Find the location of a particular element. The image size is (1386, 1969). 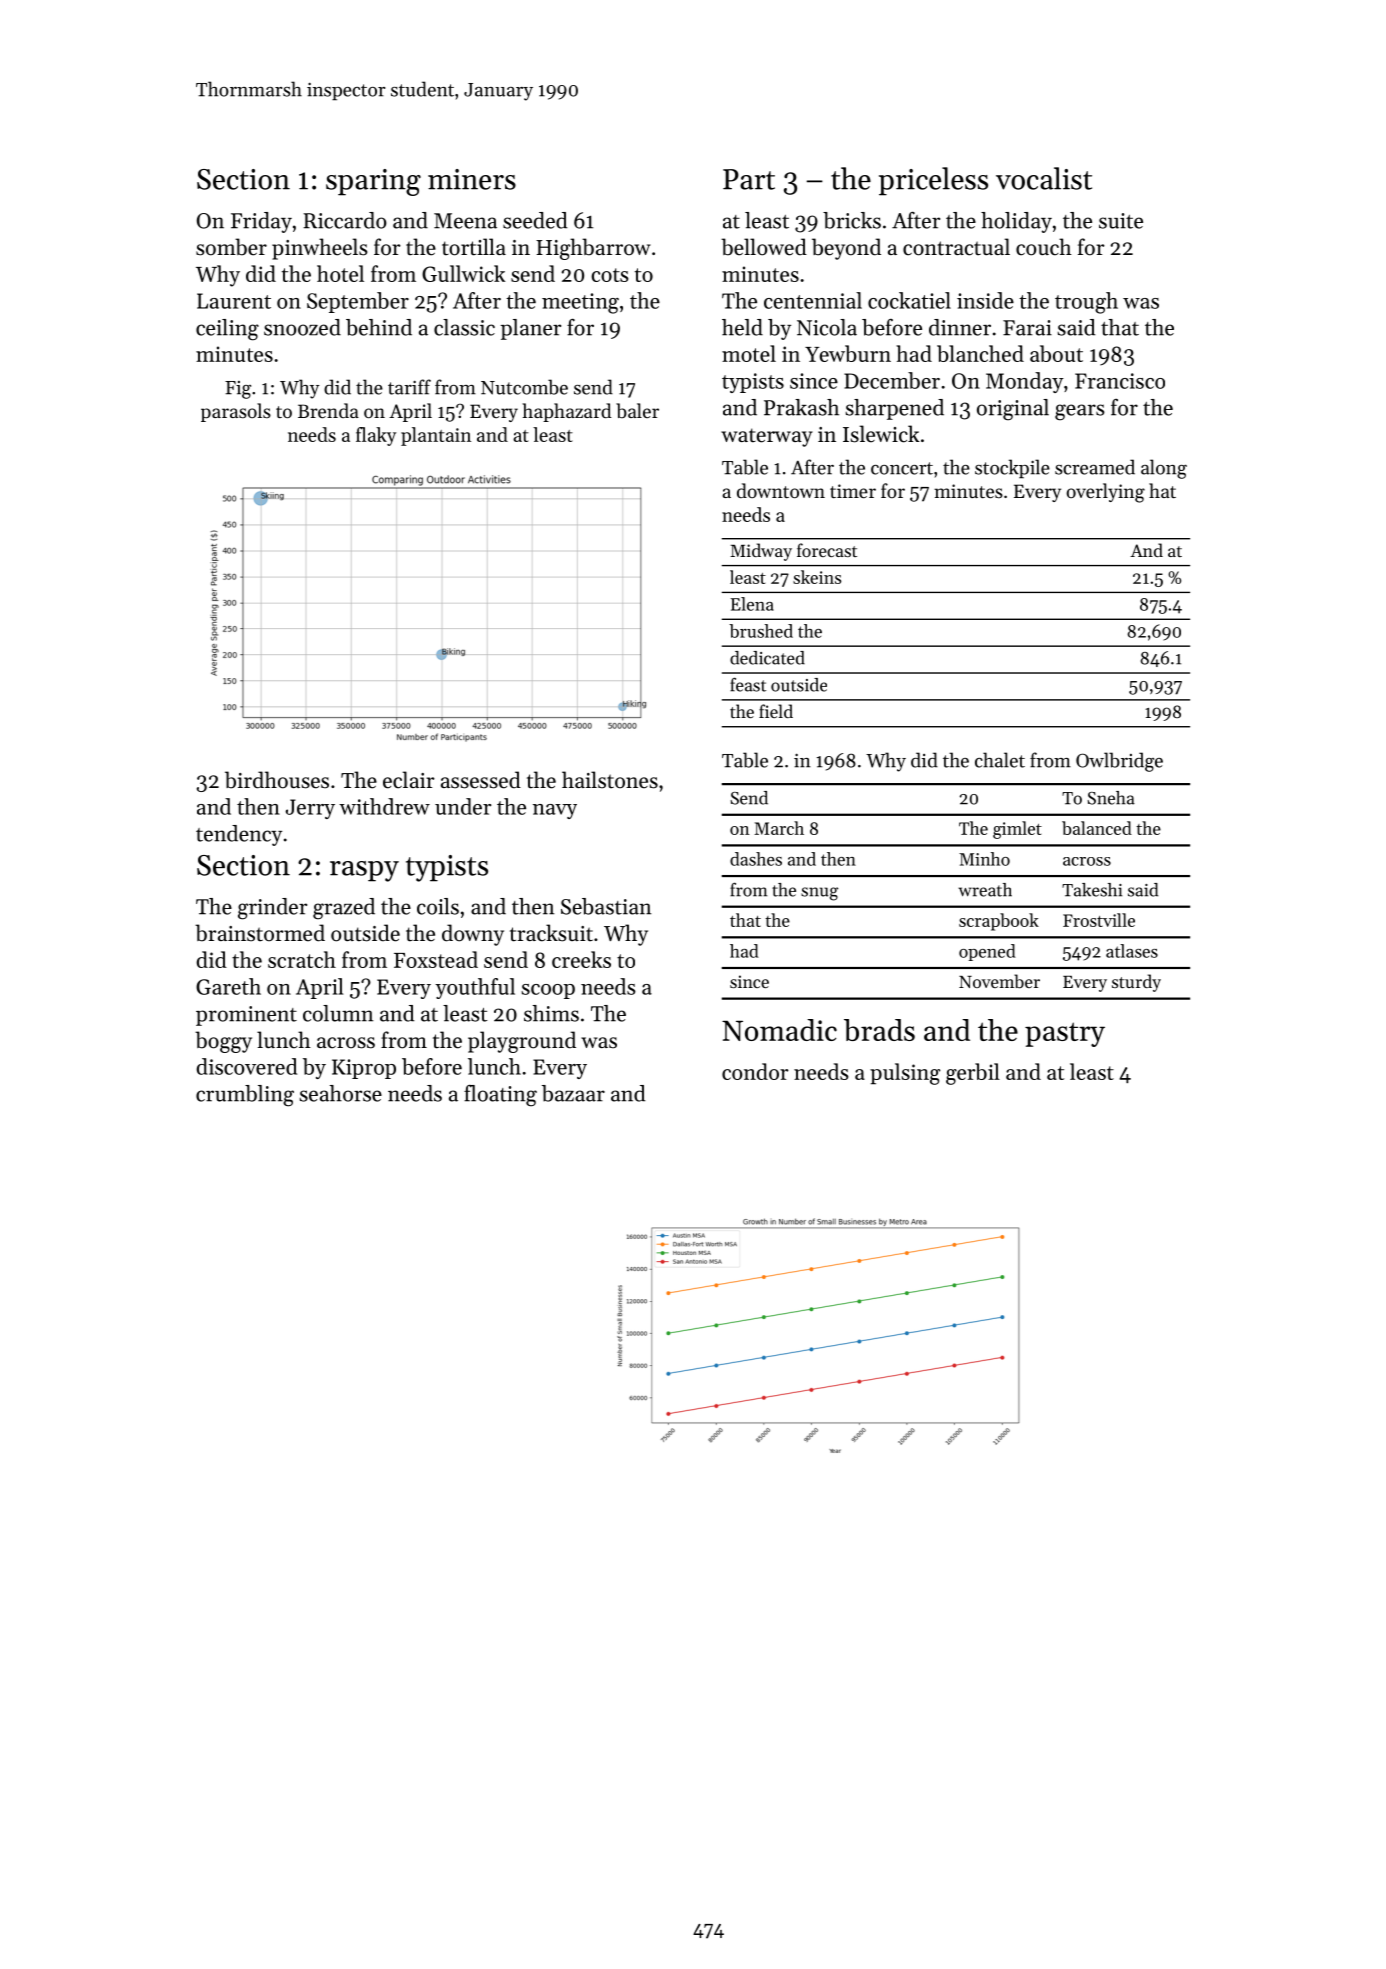

priceless is located at coordinates (933, 181).
